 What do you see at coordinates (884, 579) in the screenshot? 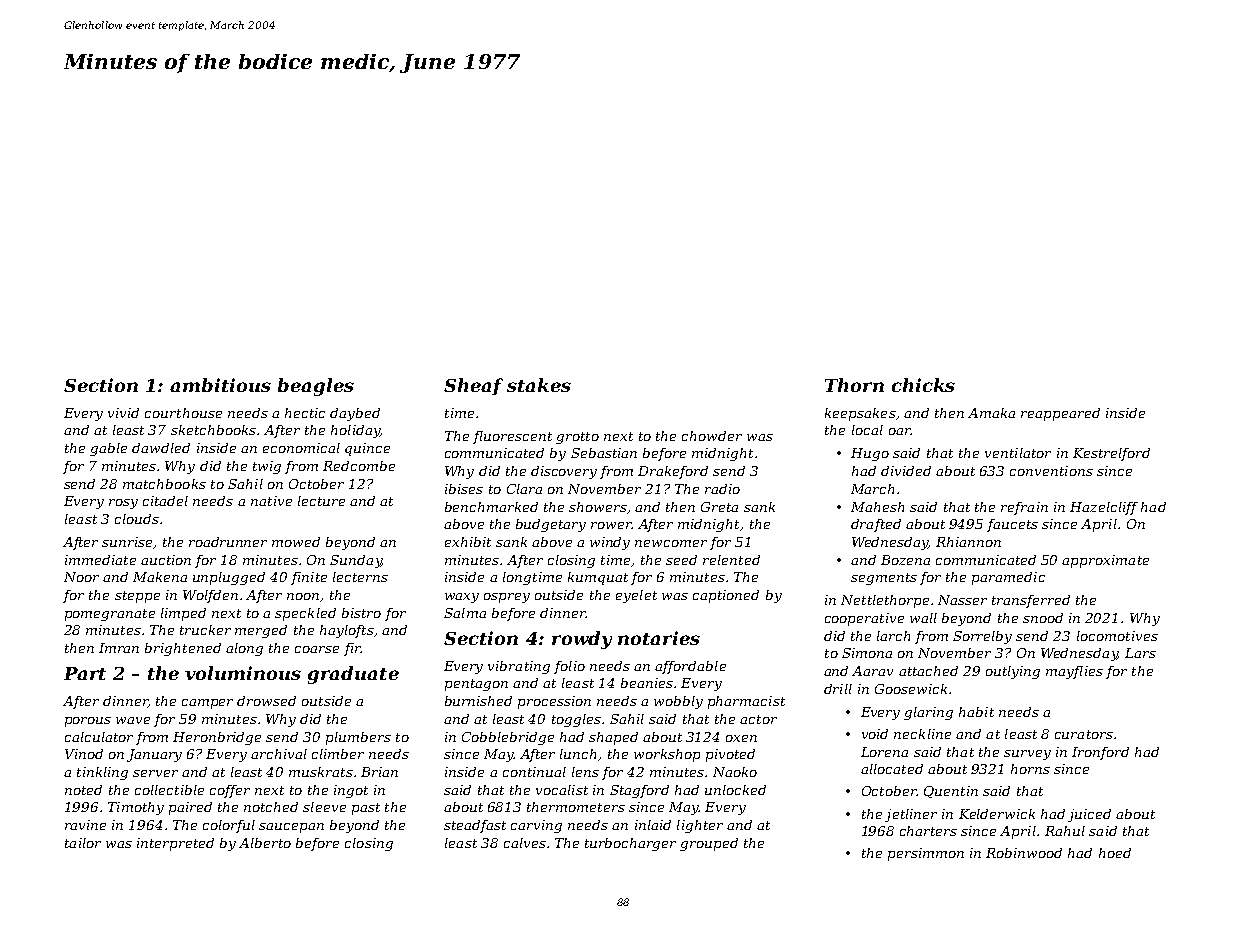
I see `segments` at bounding box center [884, 579].
